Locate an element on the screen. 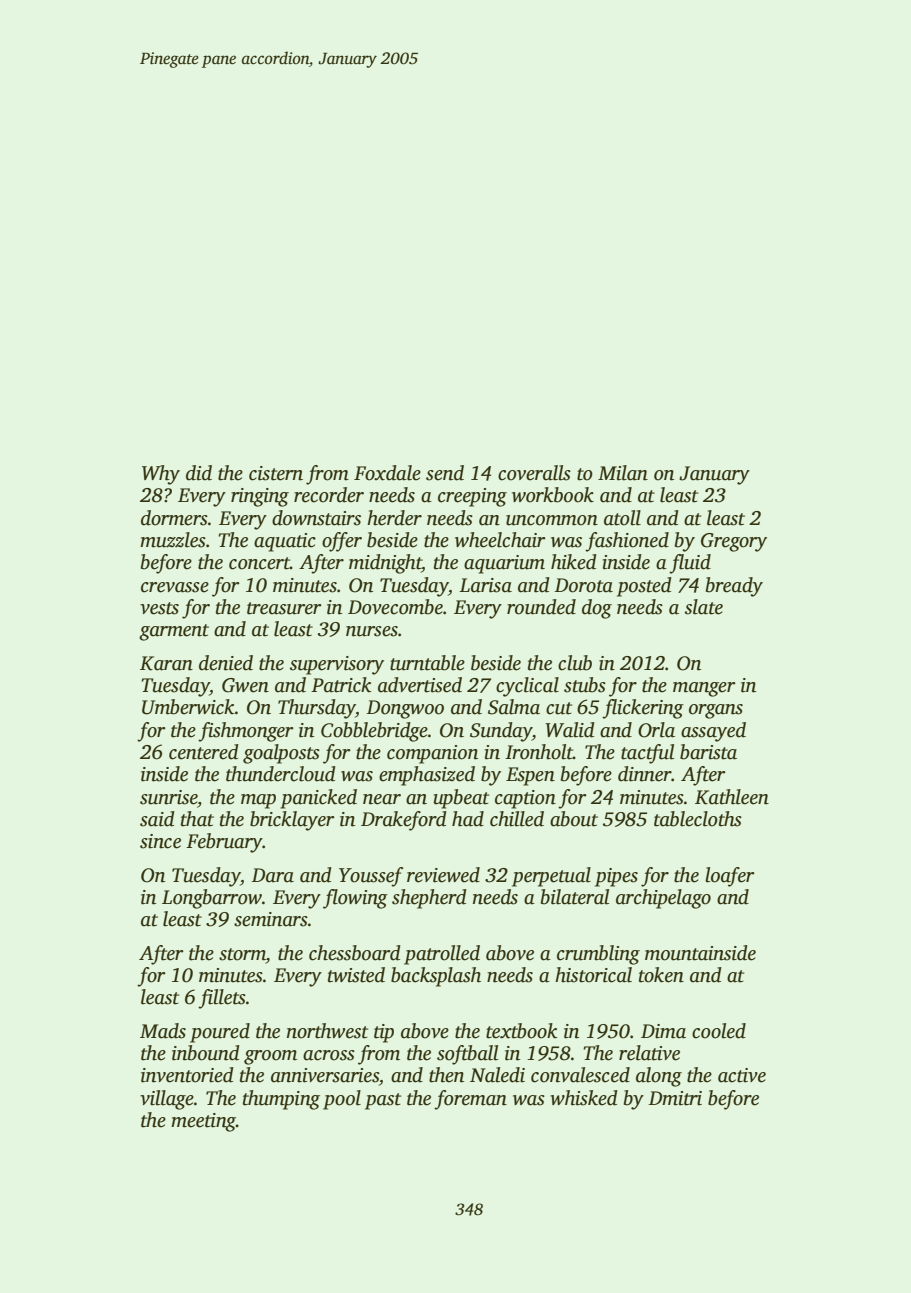 The width and height of the screenshot is (911, 1293). map is located at coordinates (258, 801).
